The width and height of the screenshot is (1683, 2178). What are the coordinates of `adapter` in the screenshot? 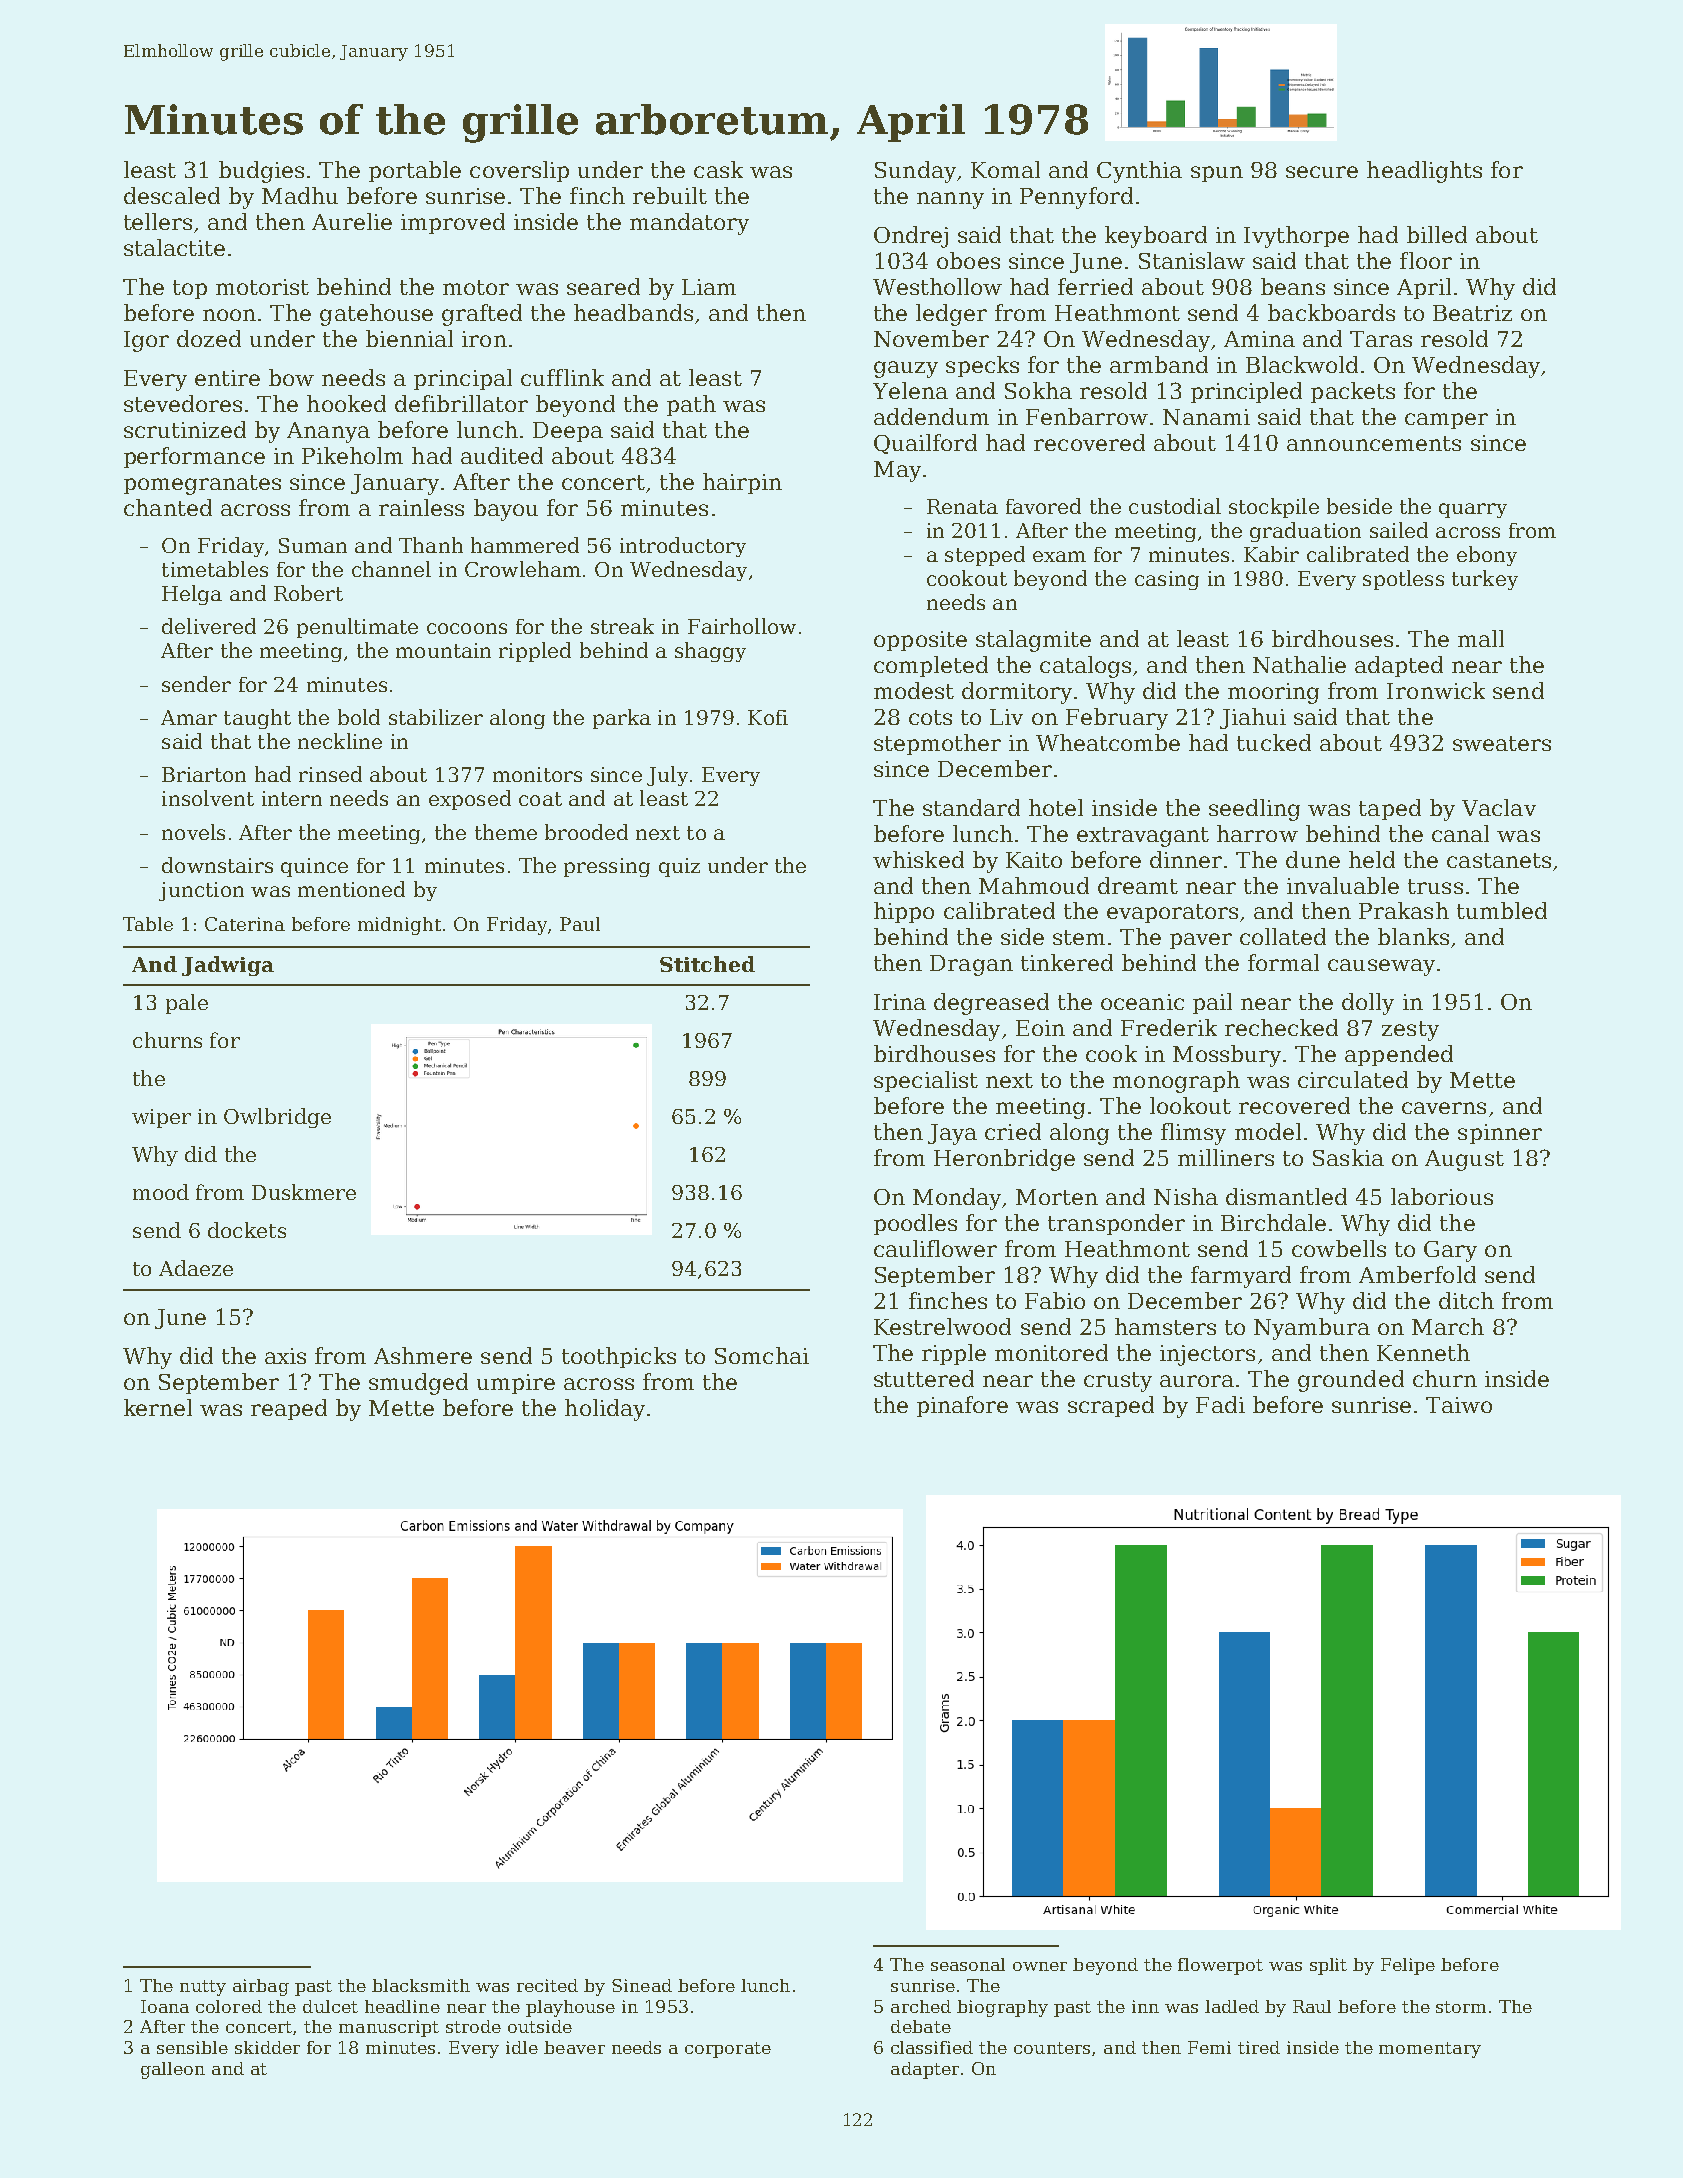 It's located at (925, 2070).
